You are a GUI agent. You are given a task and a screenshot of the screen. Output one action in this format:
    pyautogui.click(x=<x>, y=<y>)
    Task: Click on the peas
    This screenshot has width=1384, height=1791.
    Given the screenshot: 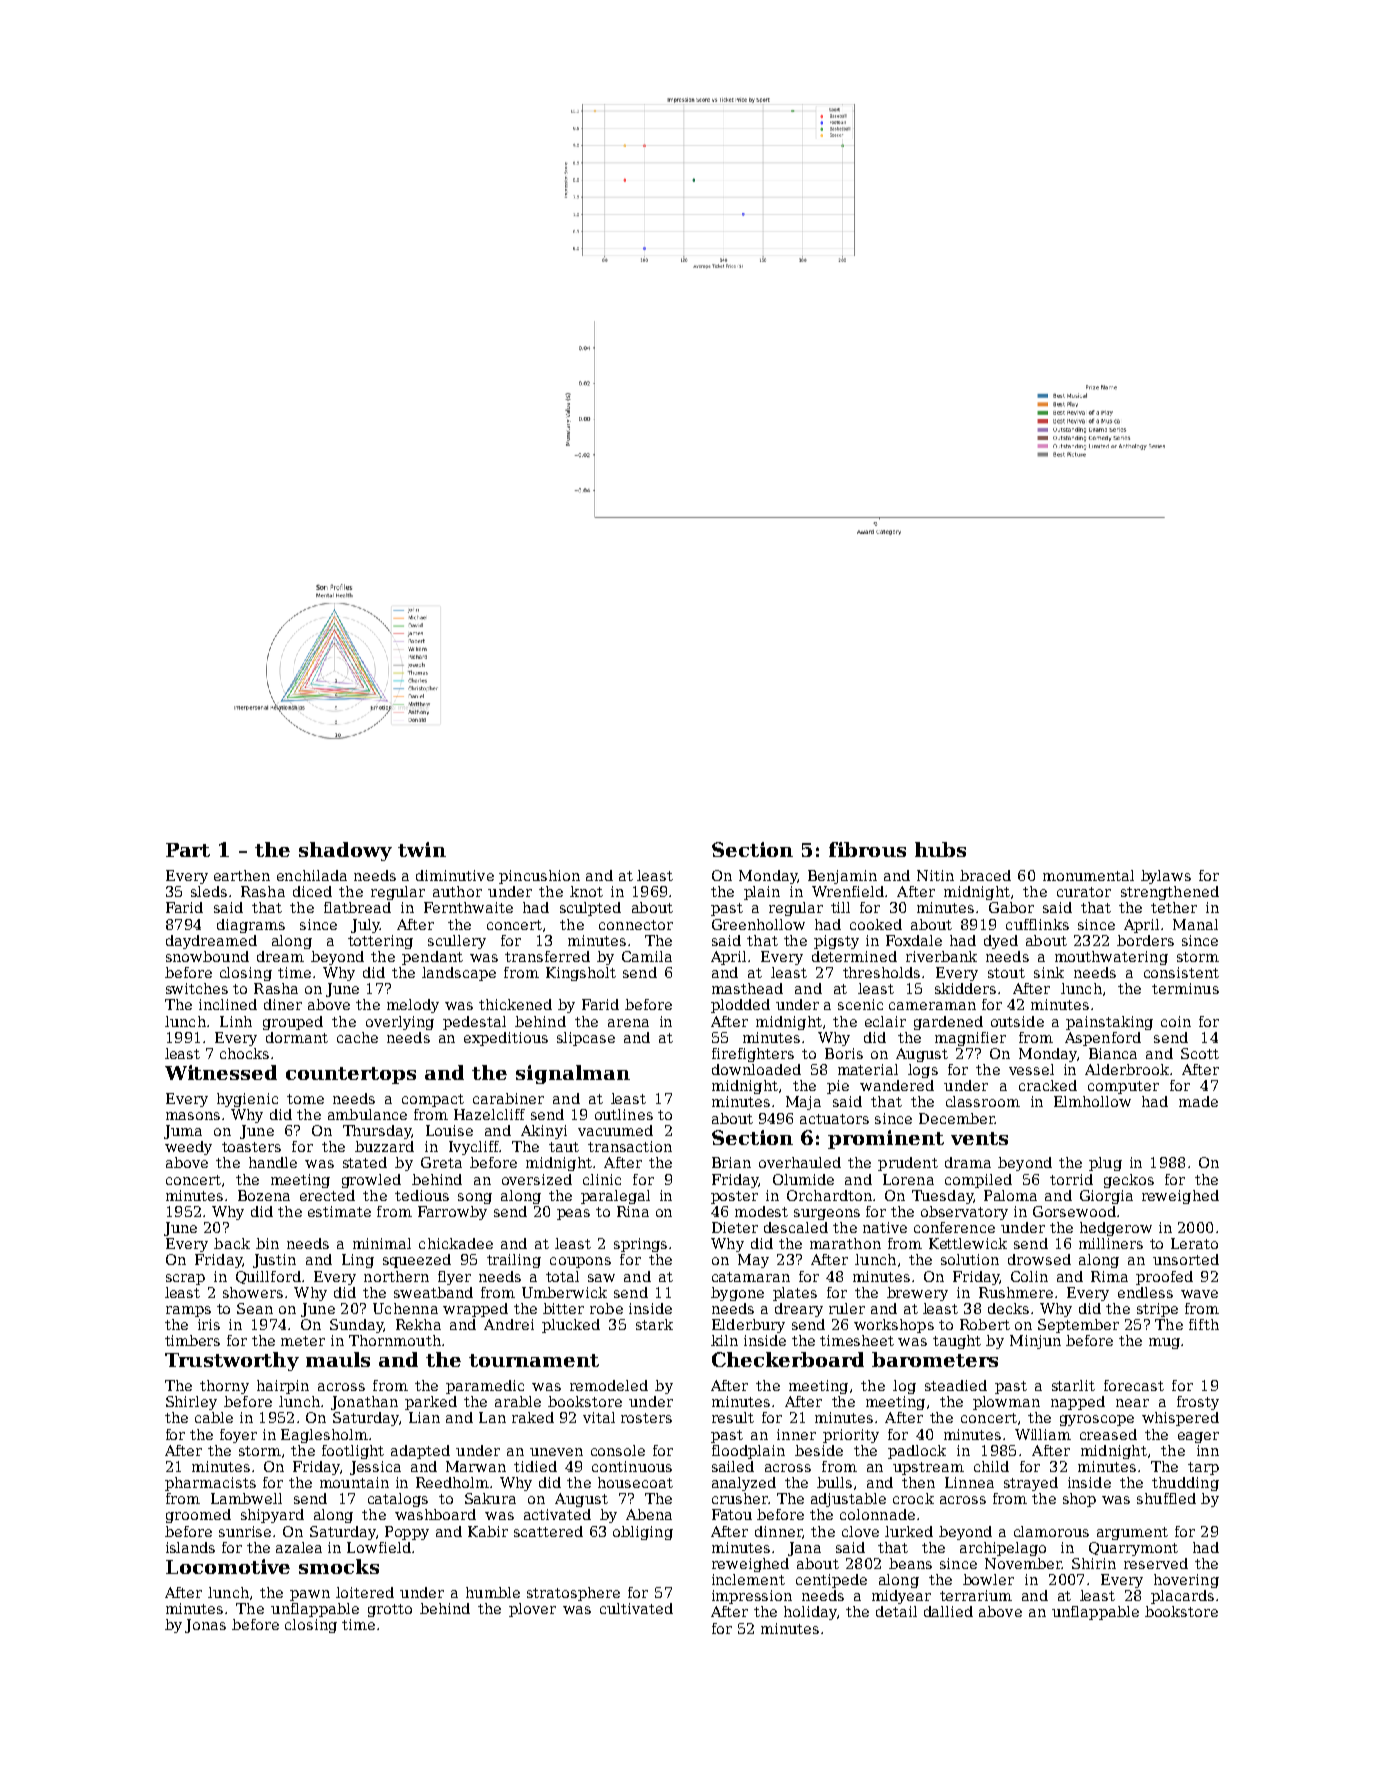 What is the action you would take?
    pyautogui.click(x=573, y=1214)
